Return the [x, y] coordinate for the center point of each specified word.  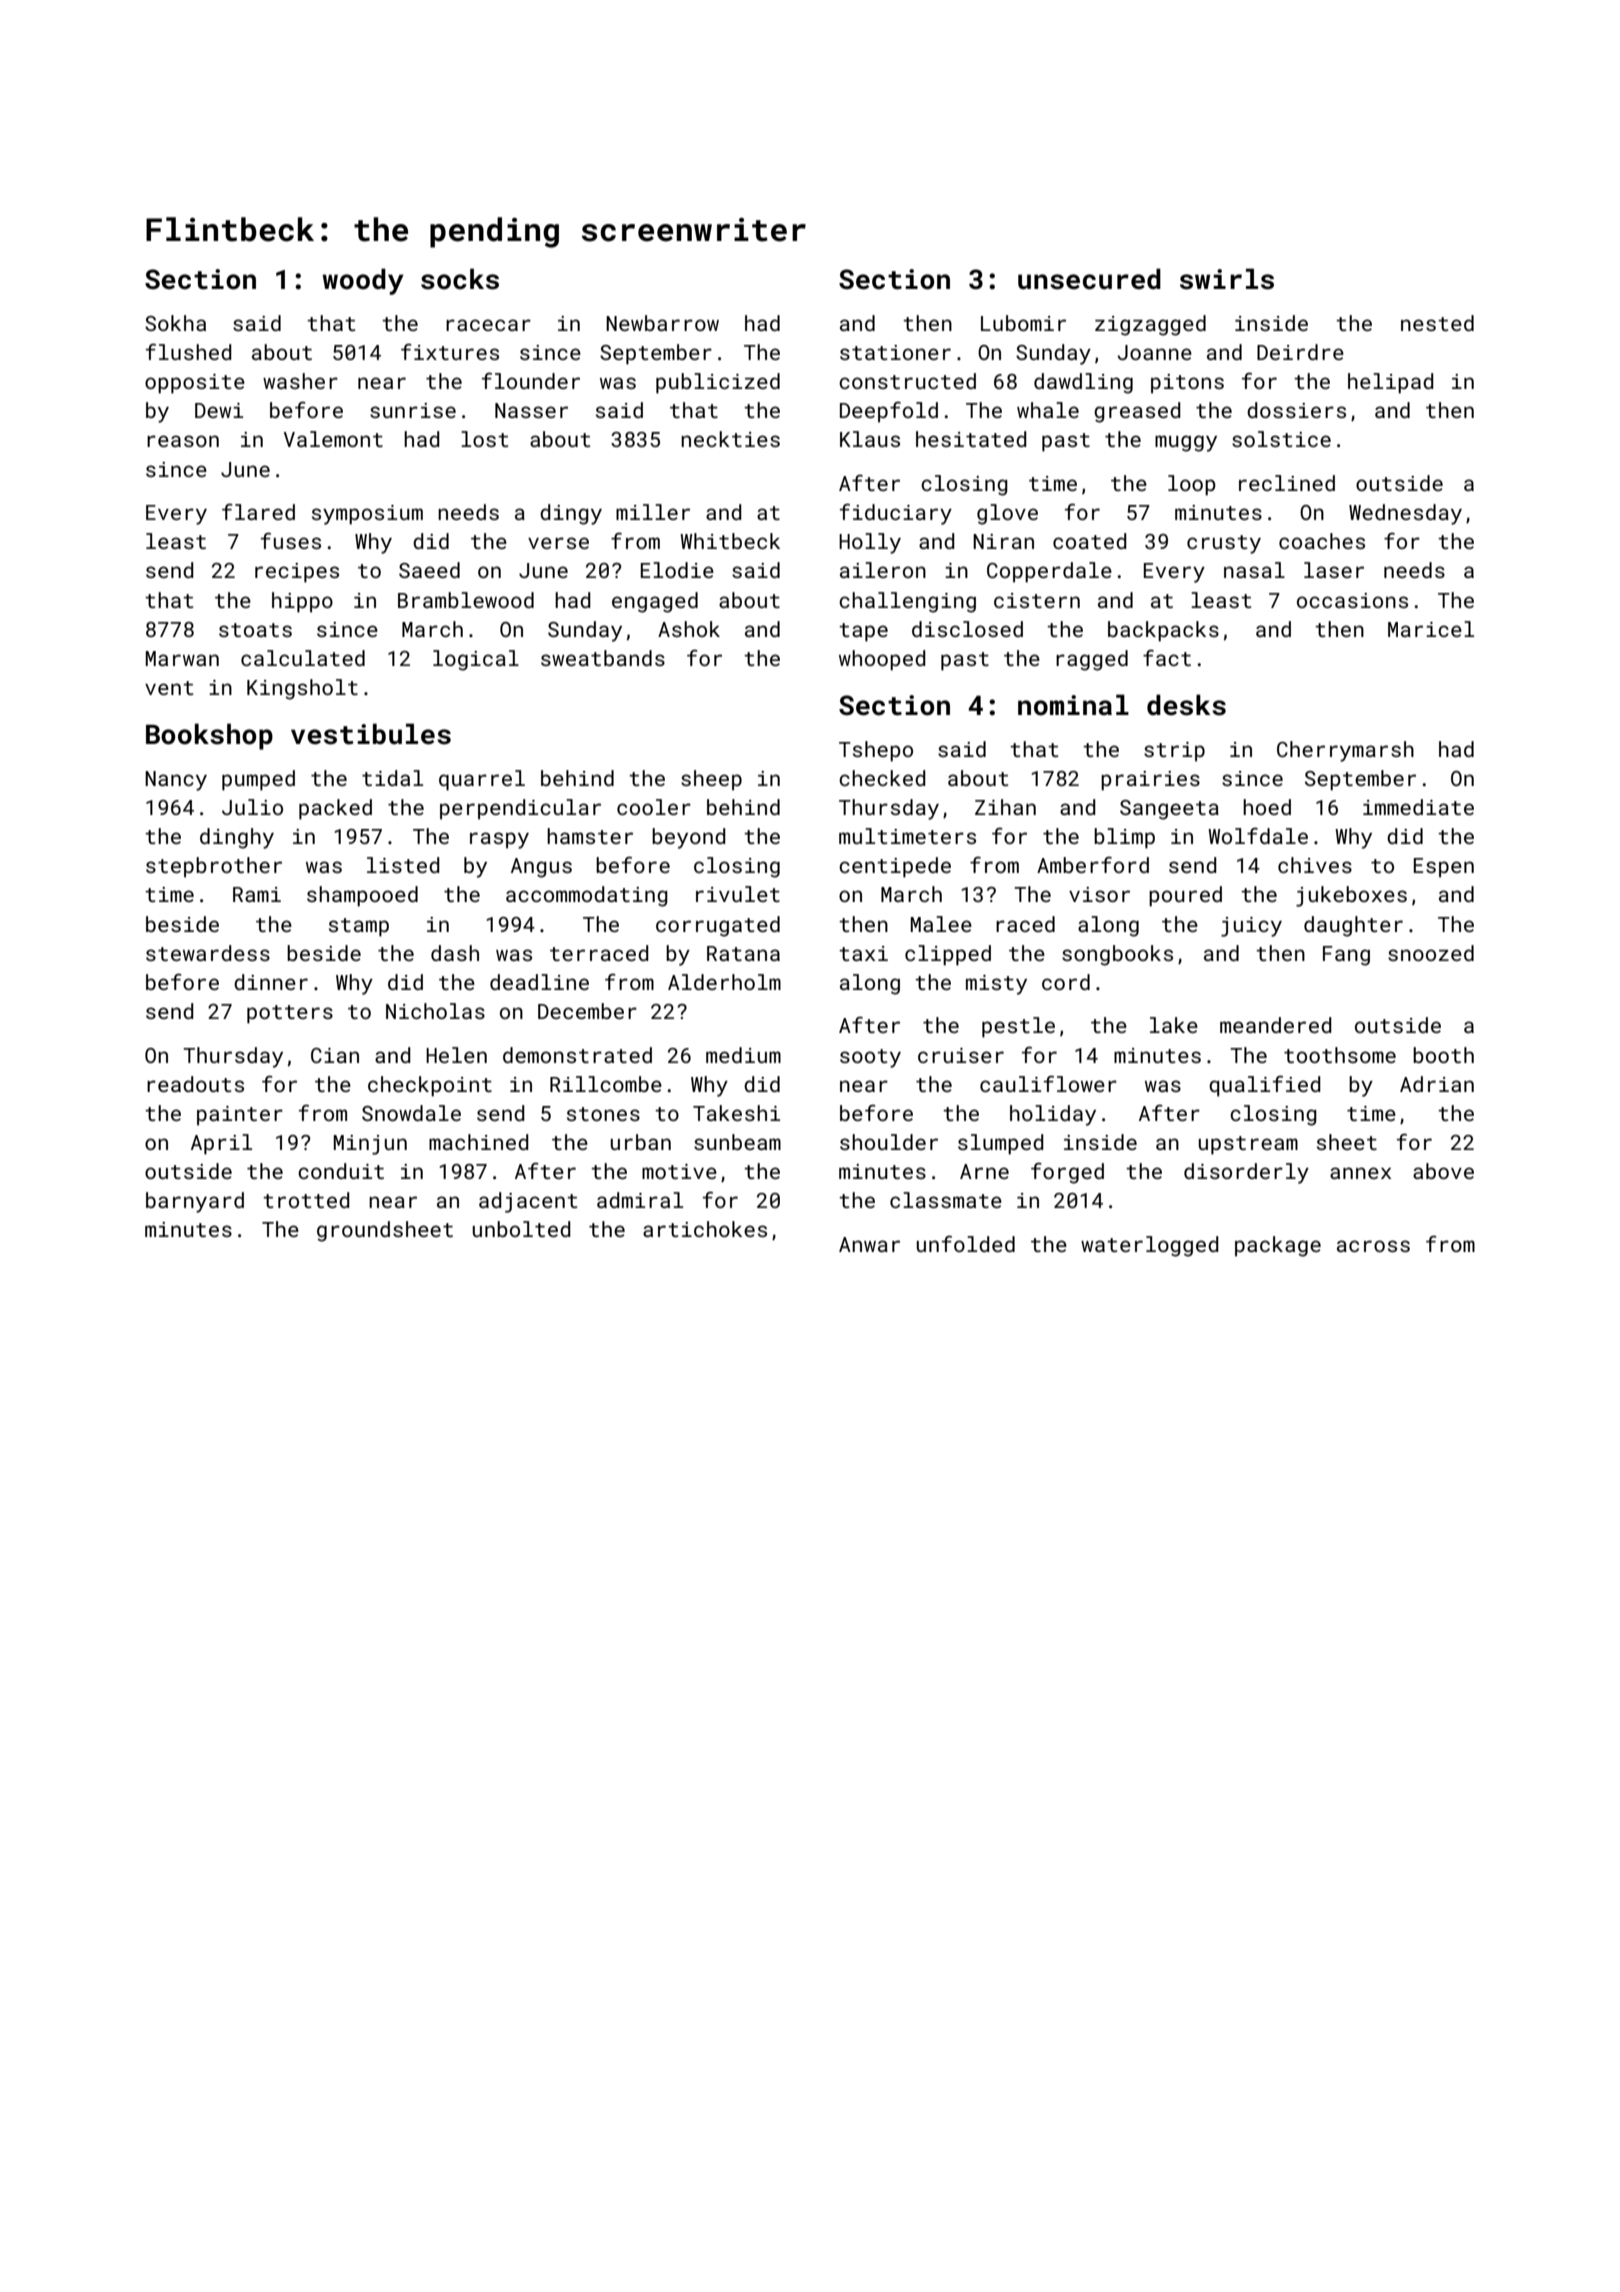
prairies [1150, 781]
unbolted [522, 1229]
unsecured [1089, 279]
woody [363, 281]
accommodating [587, 896]
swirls [1227, 279]
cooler [654, 807]
